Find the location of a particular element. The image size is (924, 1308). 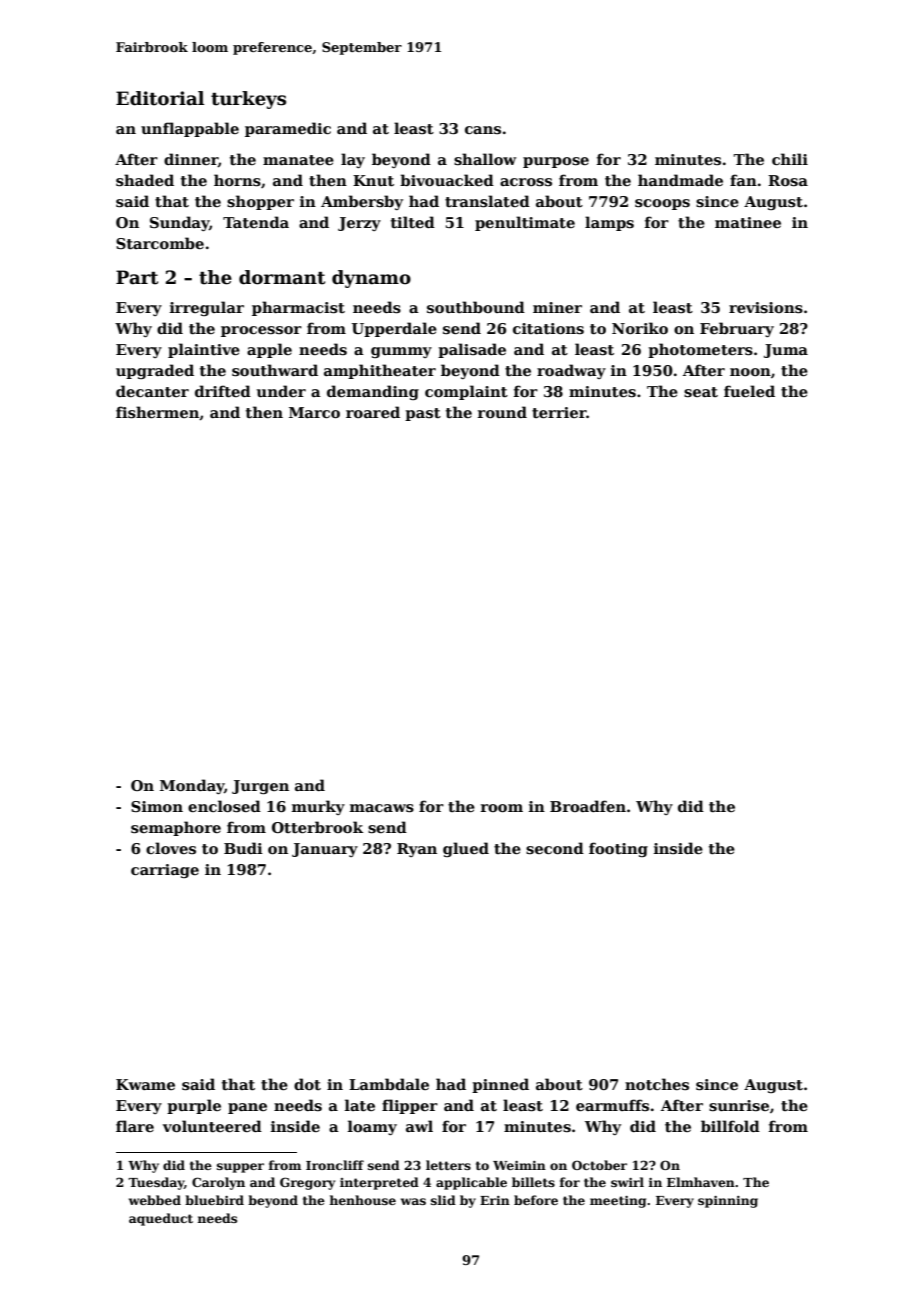

volunteered is located at coordinates (212, 1126).
